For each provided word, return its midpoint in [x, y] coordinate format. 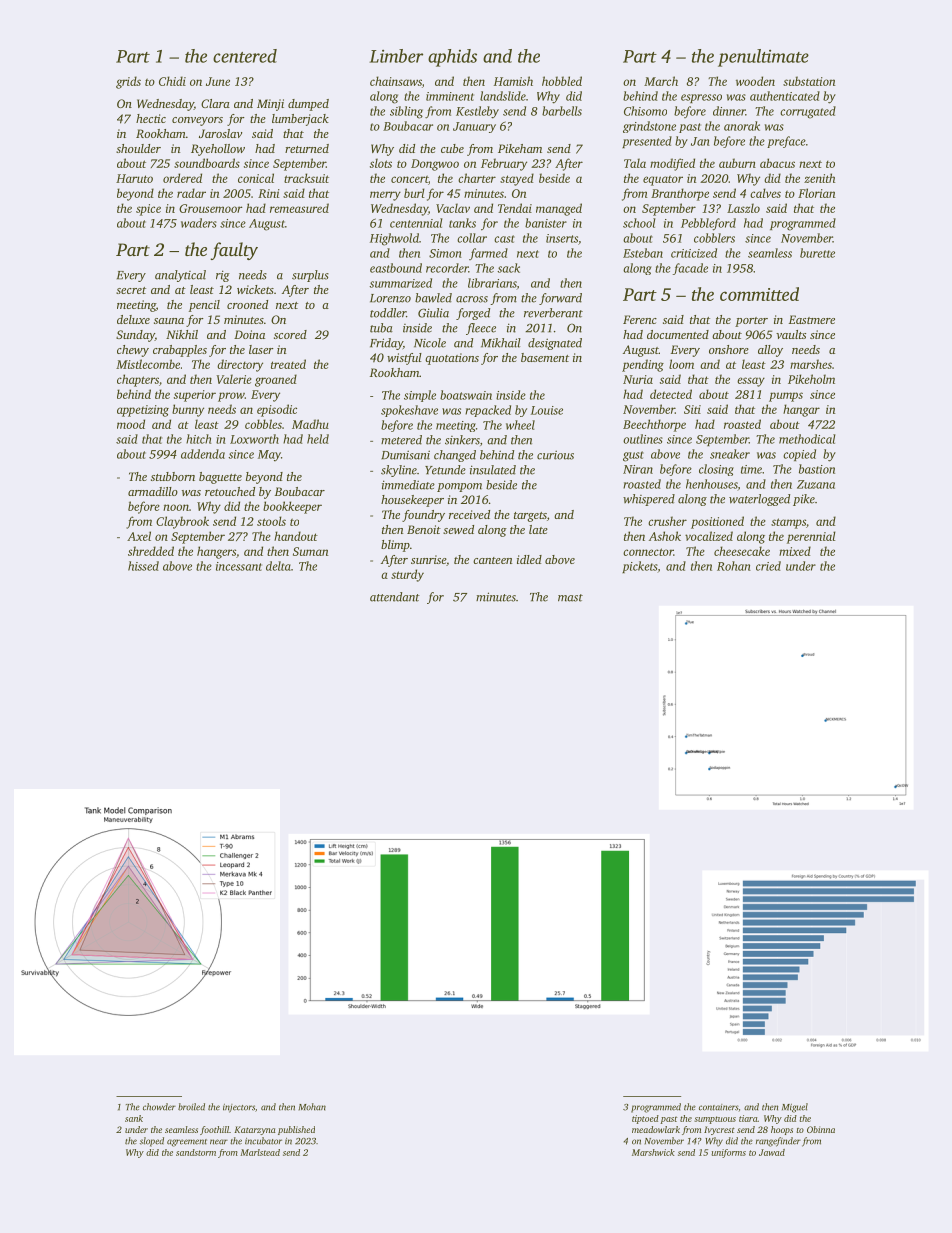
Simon [445, 253]
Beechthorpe [654, 425]
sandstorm [196, 1152]
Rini [269, 193]
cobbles [263, 424]
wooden [755, 81]
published [296, 1130]
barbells [562, 111]
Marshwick [653, 1152]
